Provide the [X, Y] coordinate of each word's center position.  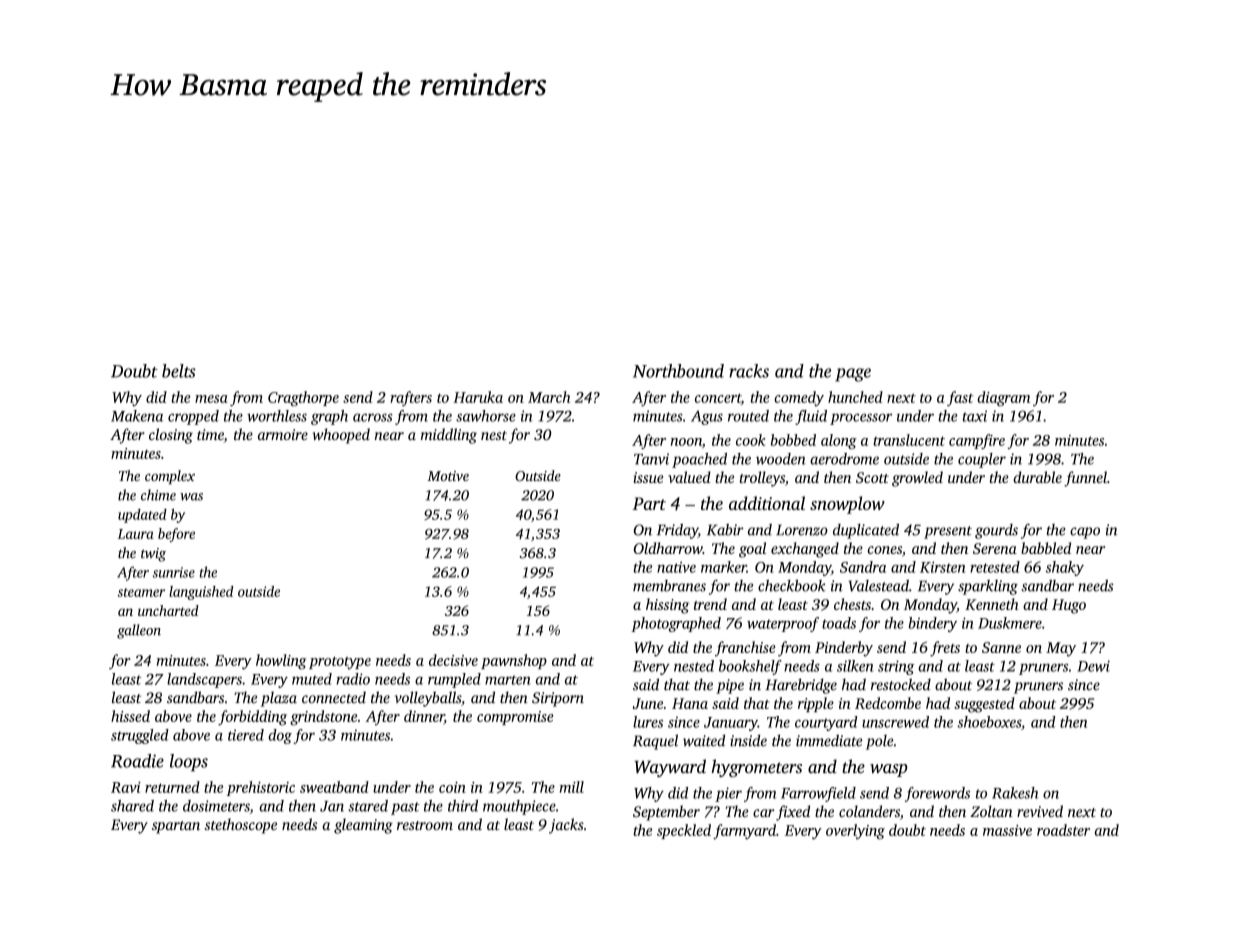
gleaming [363, 826]
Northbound [678, 371]
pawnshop [514, 661]
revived [1040, 811]
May [1061, 649]
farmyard [744, 831]
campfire [977, 441]
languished [201, 593]
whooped [341, 436]
